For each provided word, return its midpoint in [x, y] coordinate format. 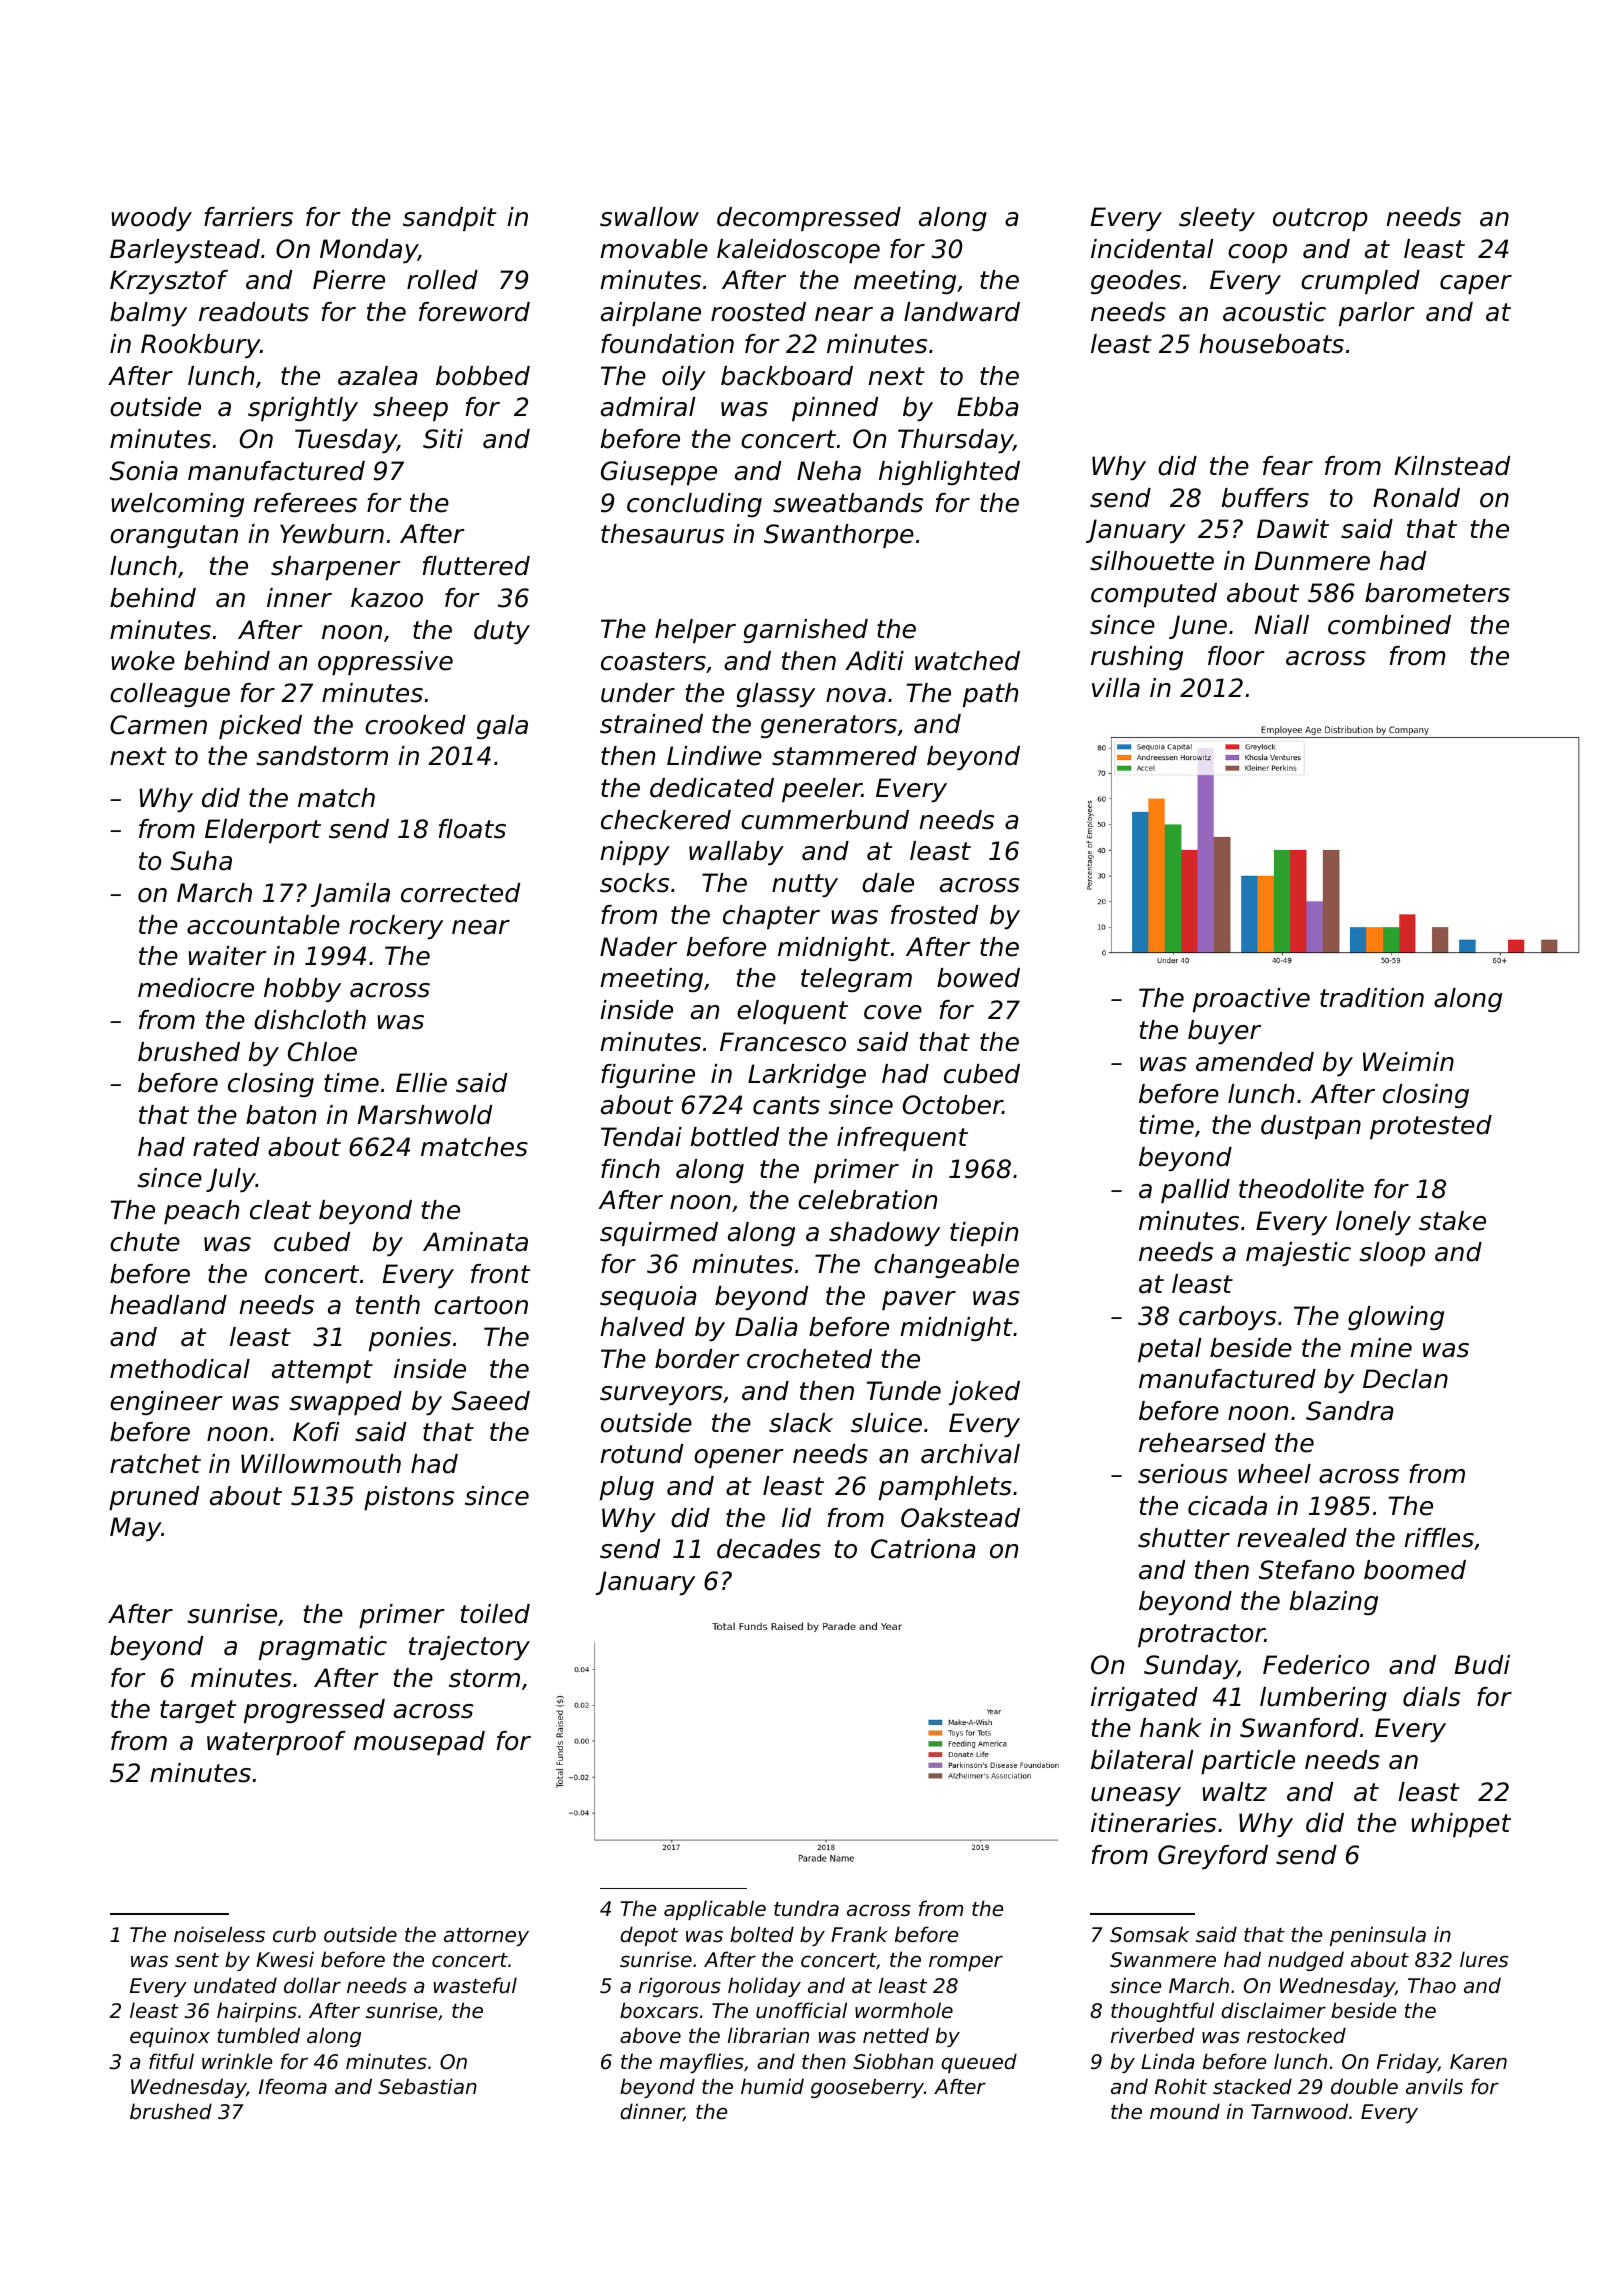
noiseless [219, 1934]
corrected [460, 893]
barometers [1437, 593]
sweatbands [848, 503]
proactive [1251, 1000]
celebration [867, 1200]
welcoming [177, 505]
